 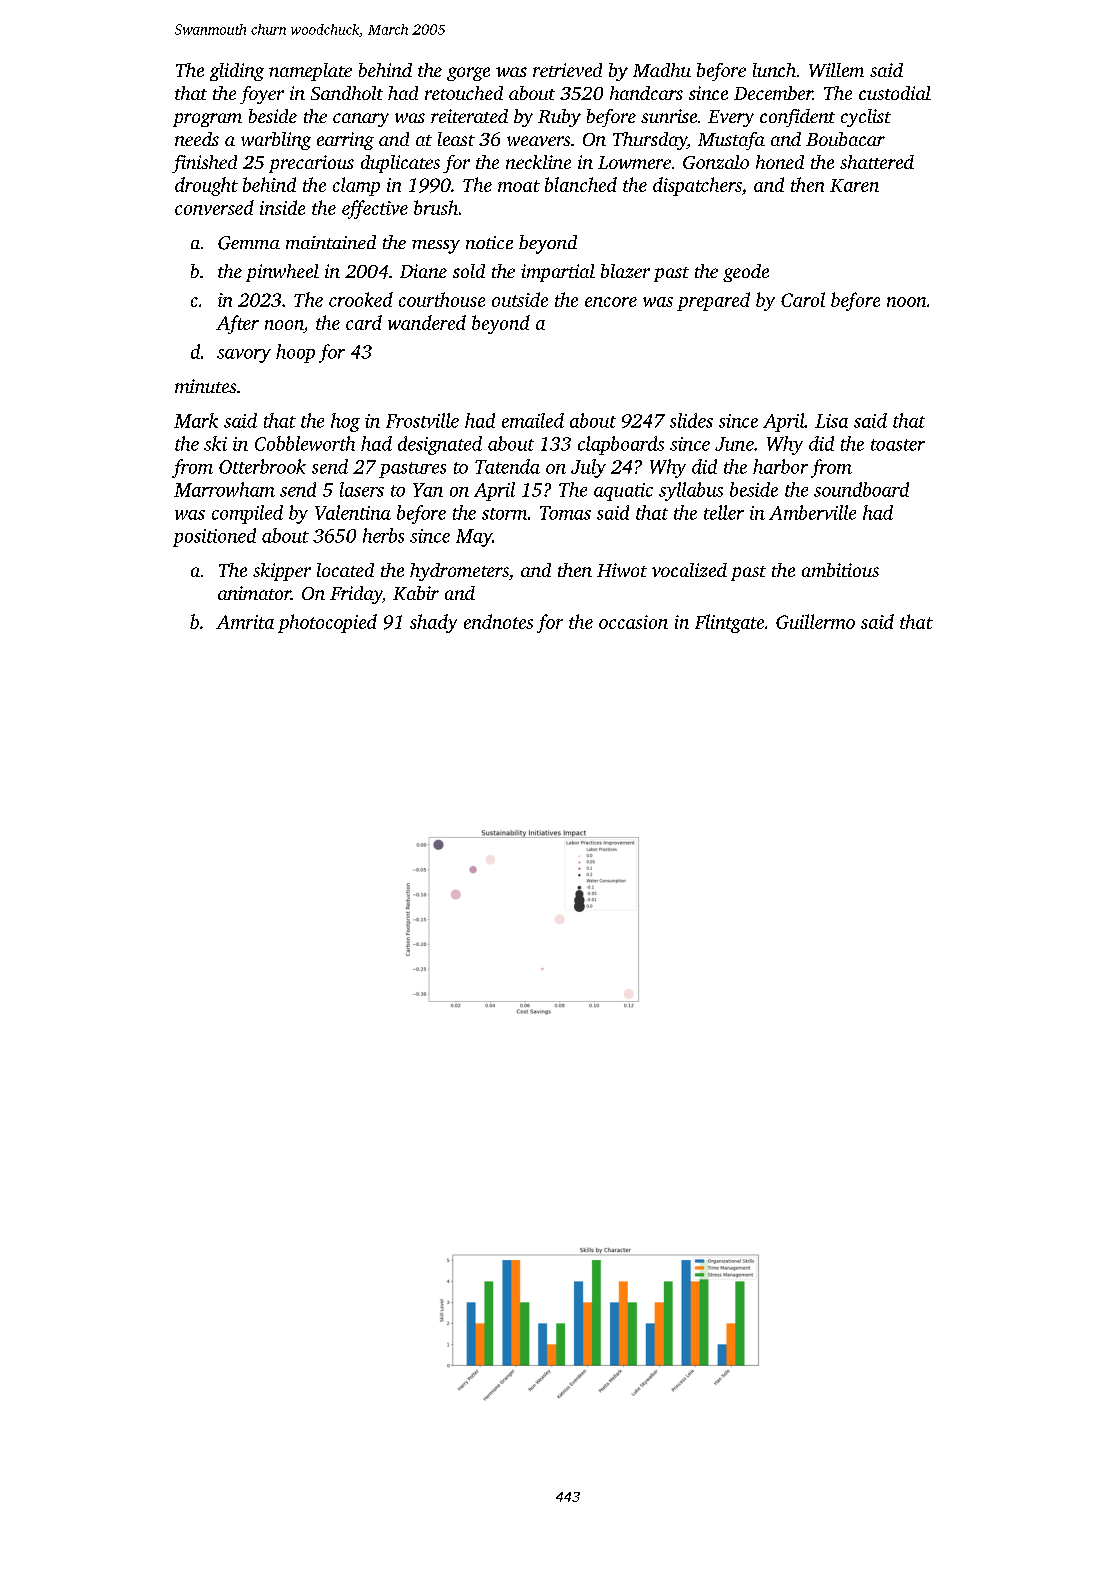 What do you see at coordinates (282, 273) in the screenshot?
I see `pinwheel` at bounding box center [282, 273].
